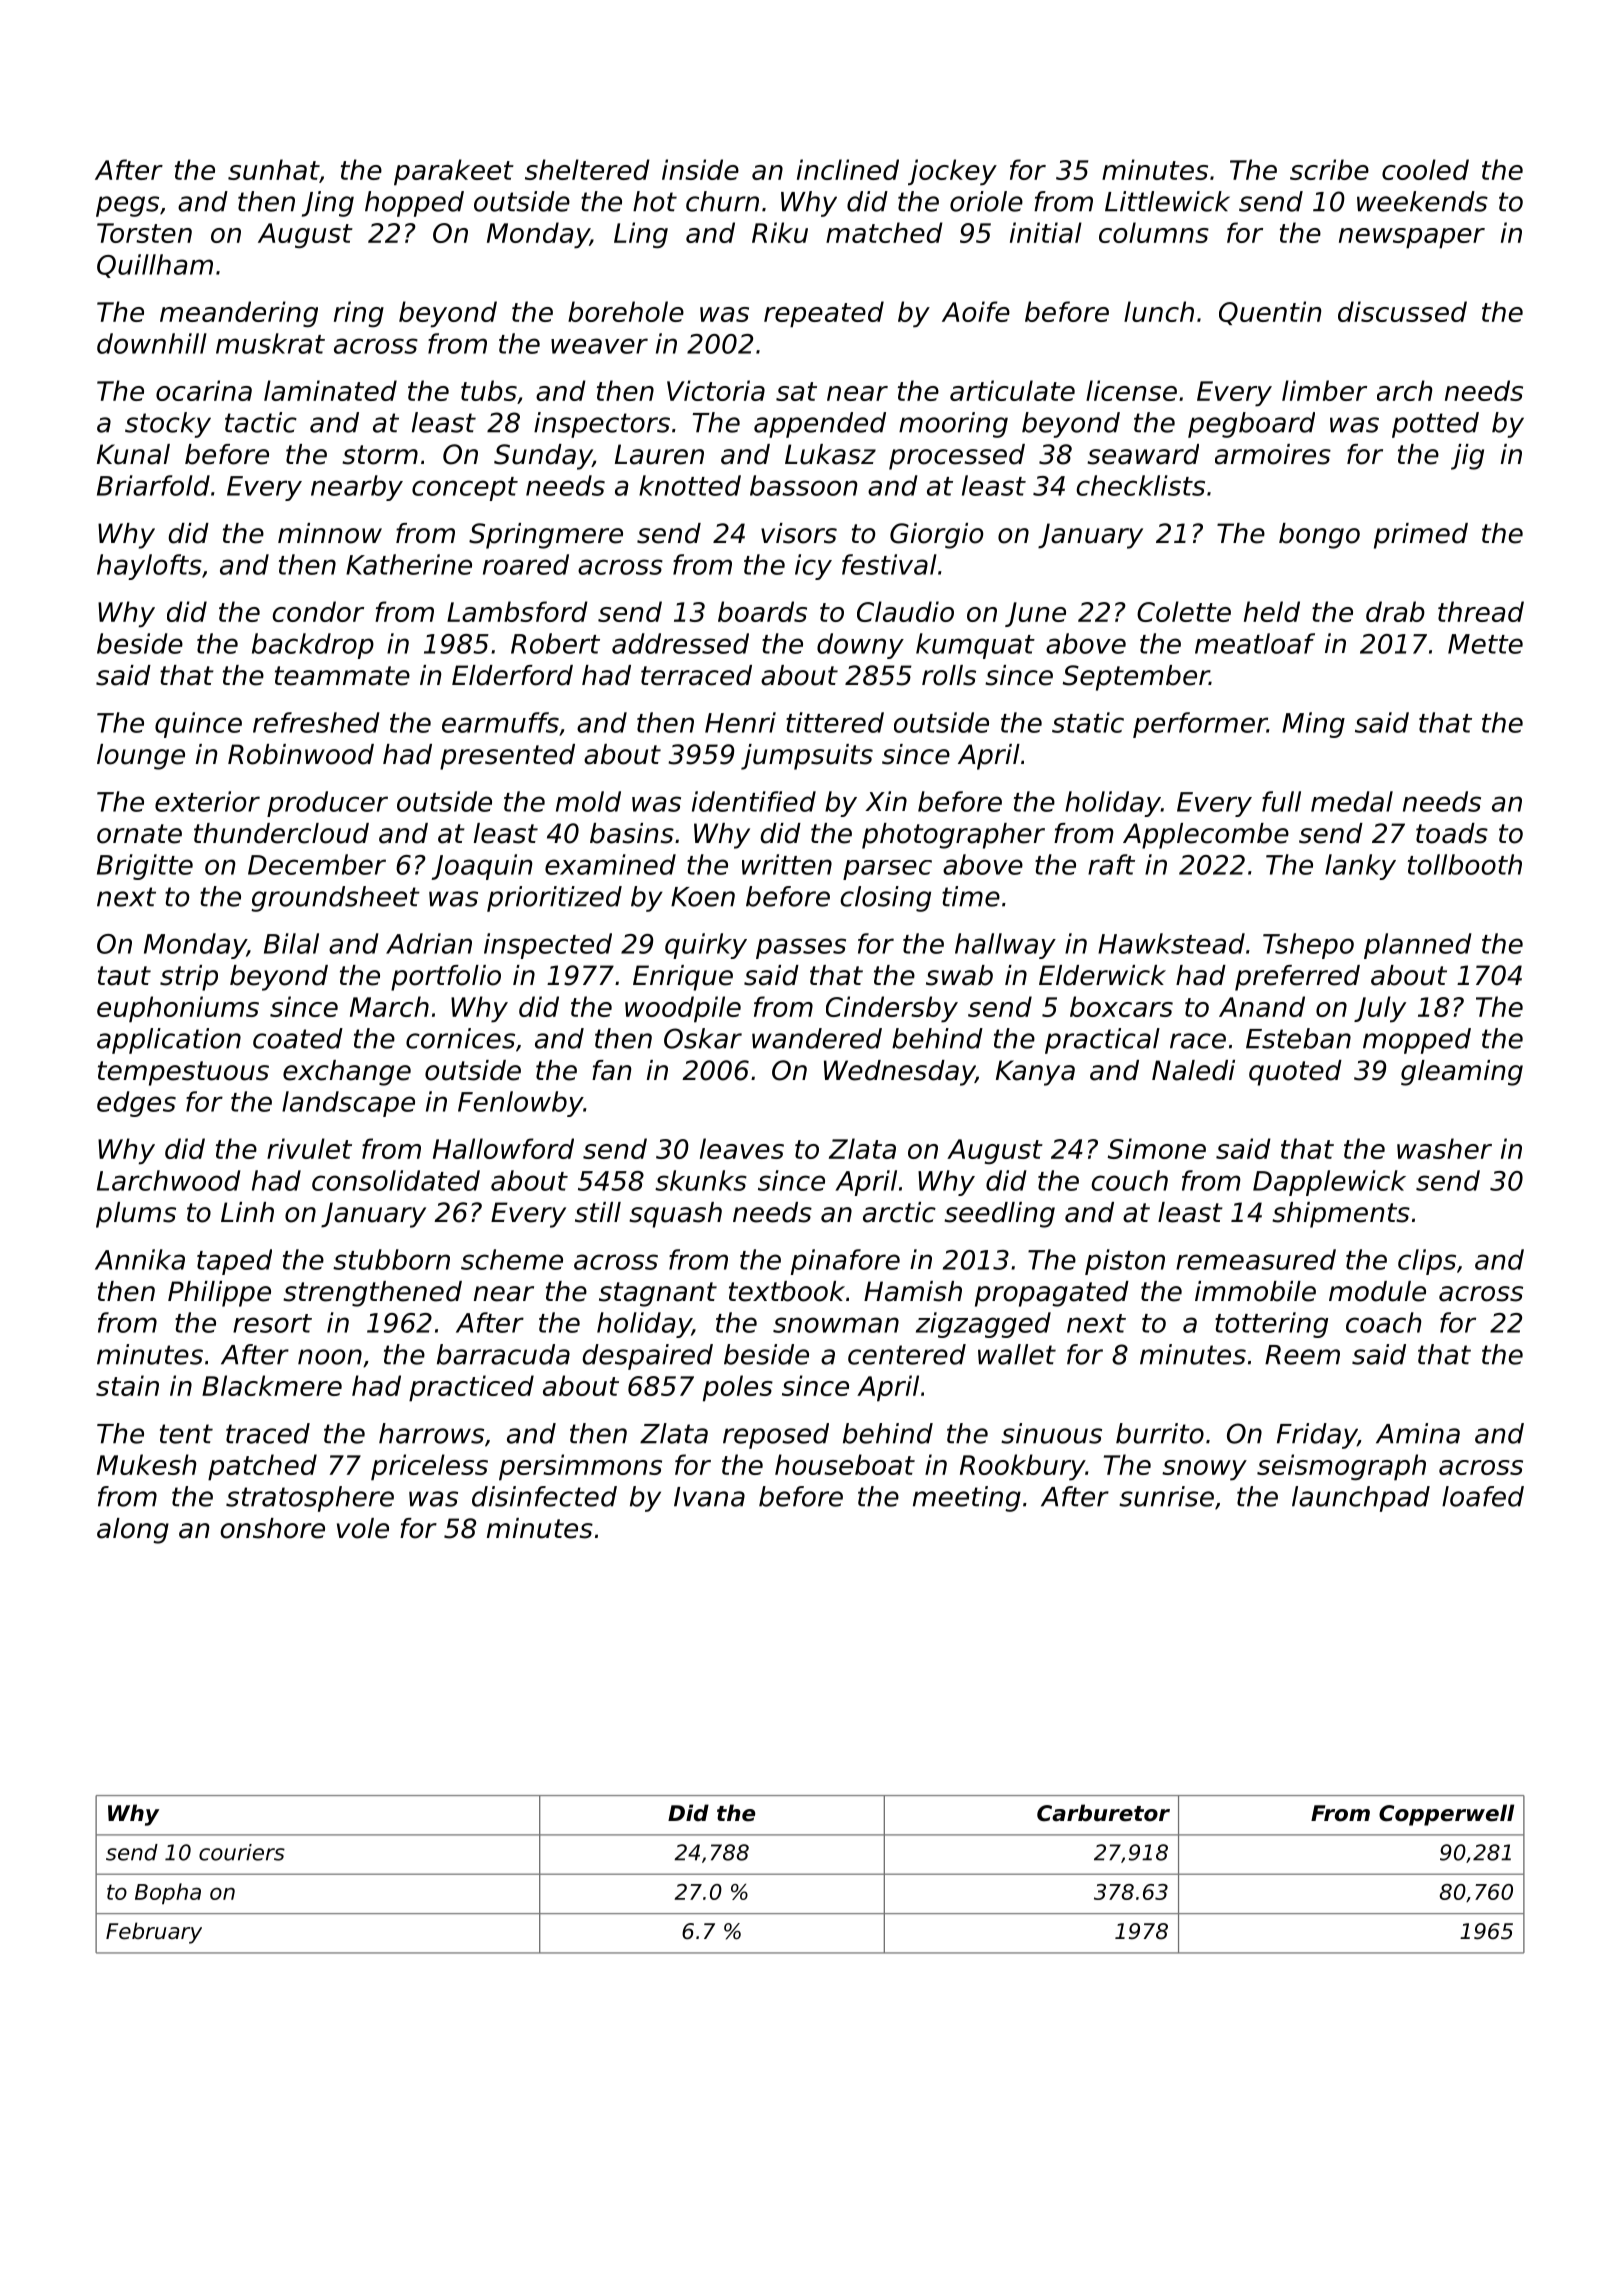 This image has height=2292, width=1620. Describe the element at coordinates (1302, 1355) in the image. I see `Reem` at that location.
